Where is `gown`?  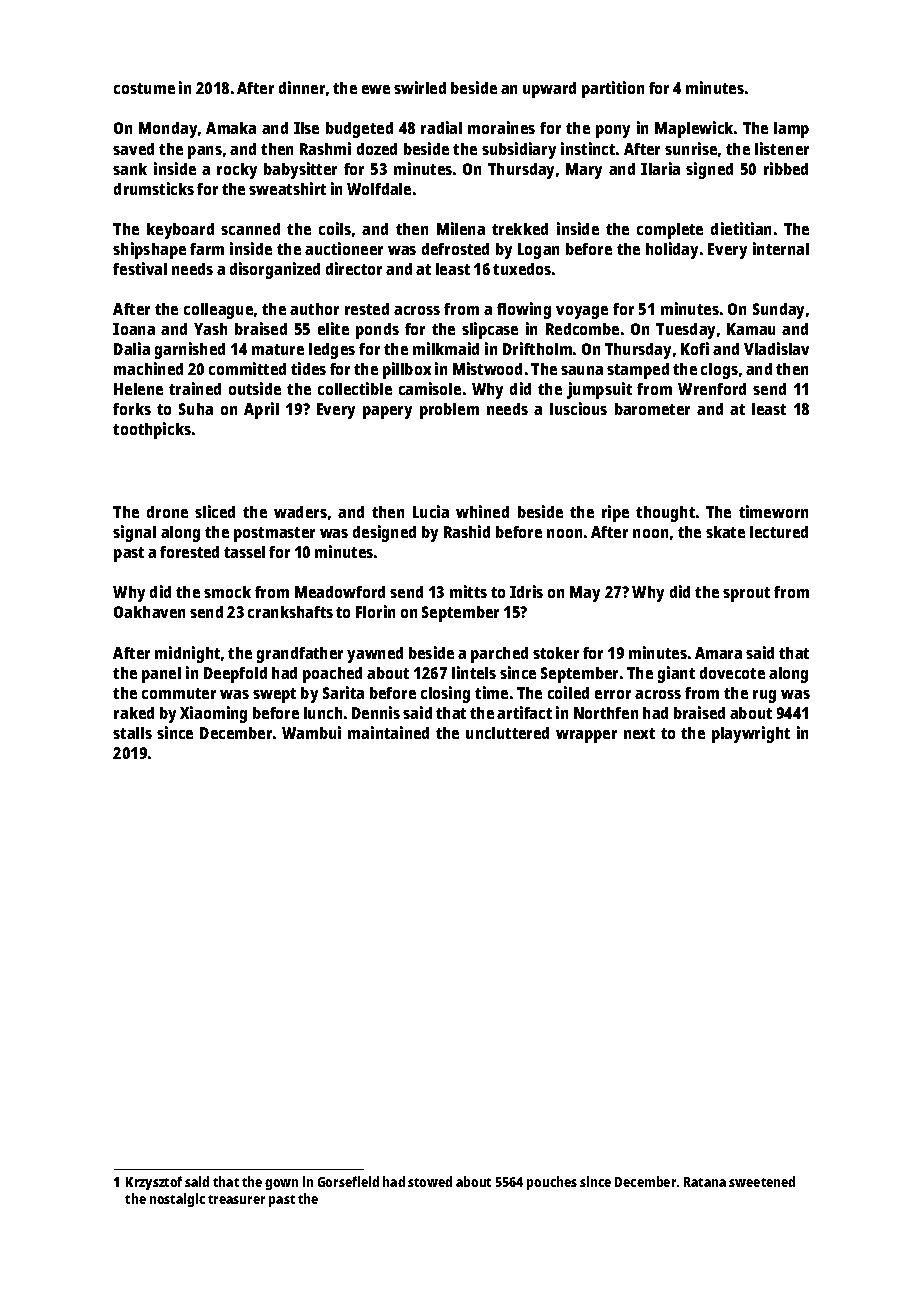
gown is located at coordinates (281, 1184).
